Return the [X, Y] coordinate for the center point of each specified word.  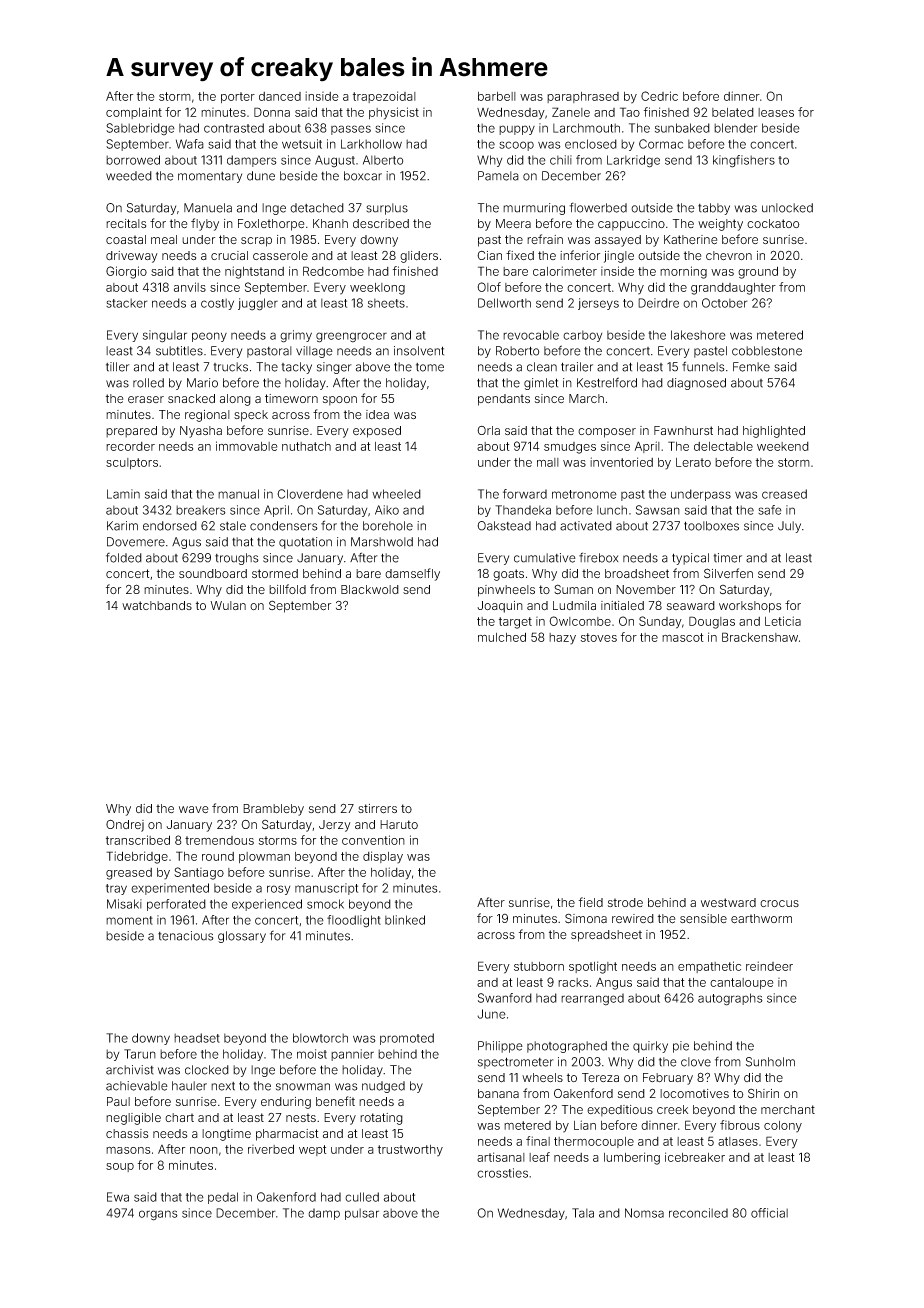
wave [193, 810]
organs [158, 1215]
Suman [573, 589]
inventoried [621, 462]
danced [280, 96]
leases [776, 112]
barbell [497, 96]
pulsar [362, 1214]
